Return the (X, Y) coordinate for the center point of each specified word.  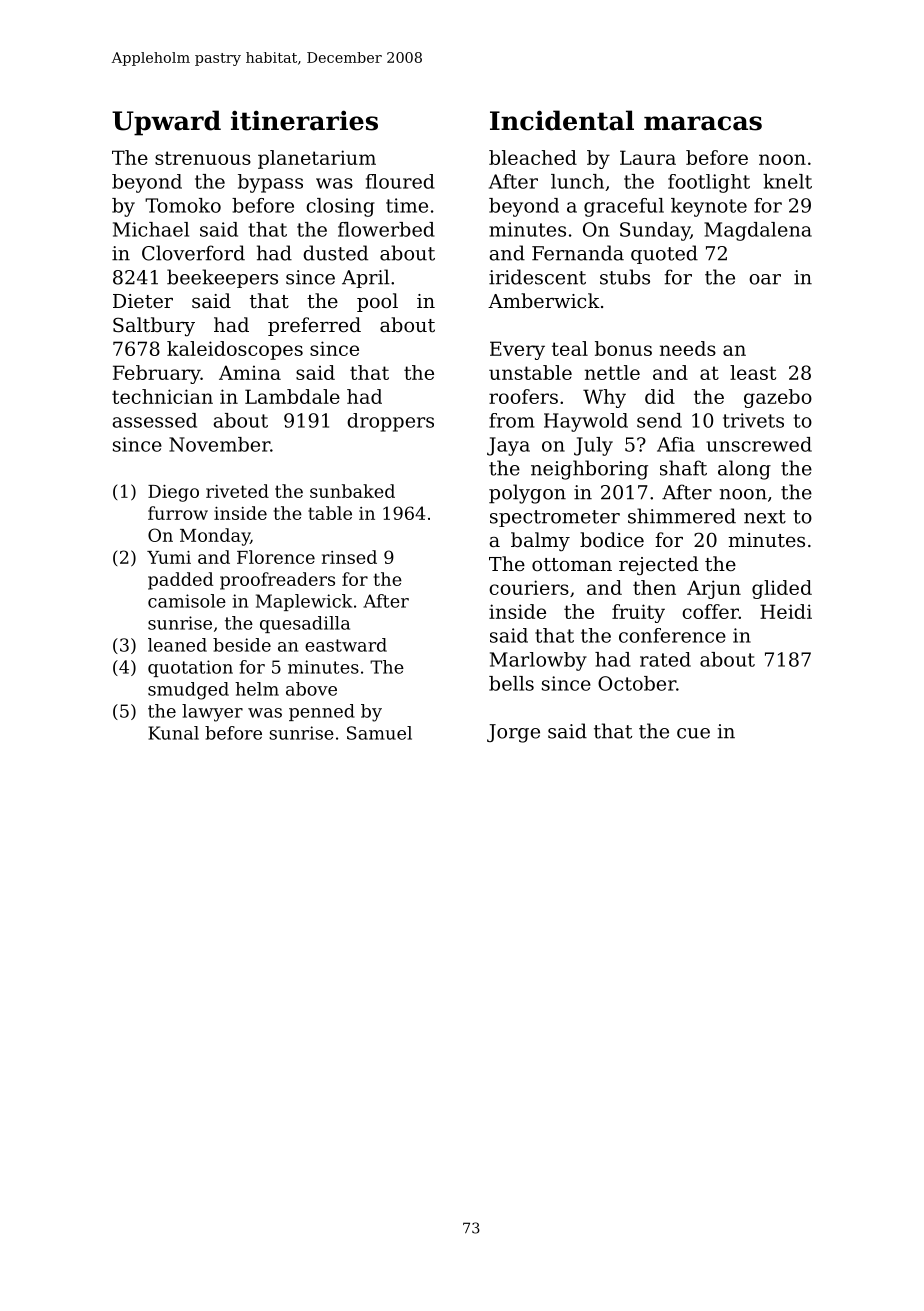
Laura (648, 157)
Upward (166, 123)
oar (765, 279)
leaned (177, 645)
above (311, 689)
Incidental (562, 120)
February (157, 374)
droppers (390, 422)
